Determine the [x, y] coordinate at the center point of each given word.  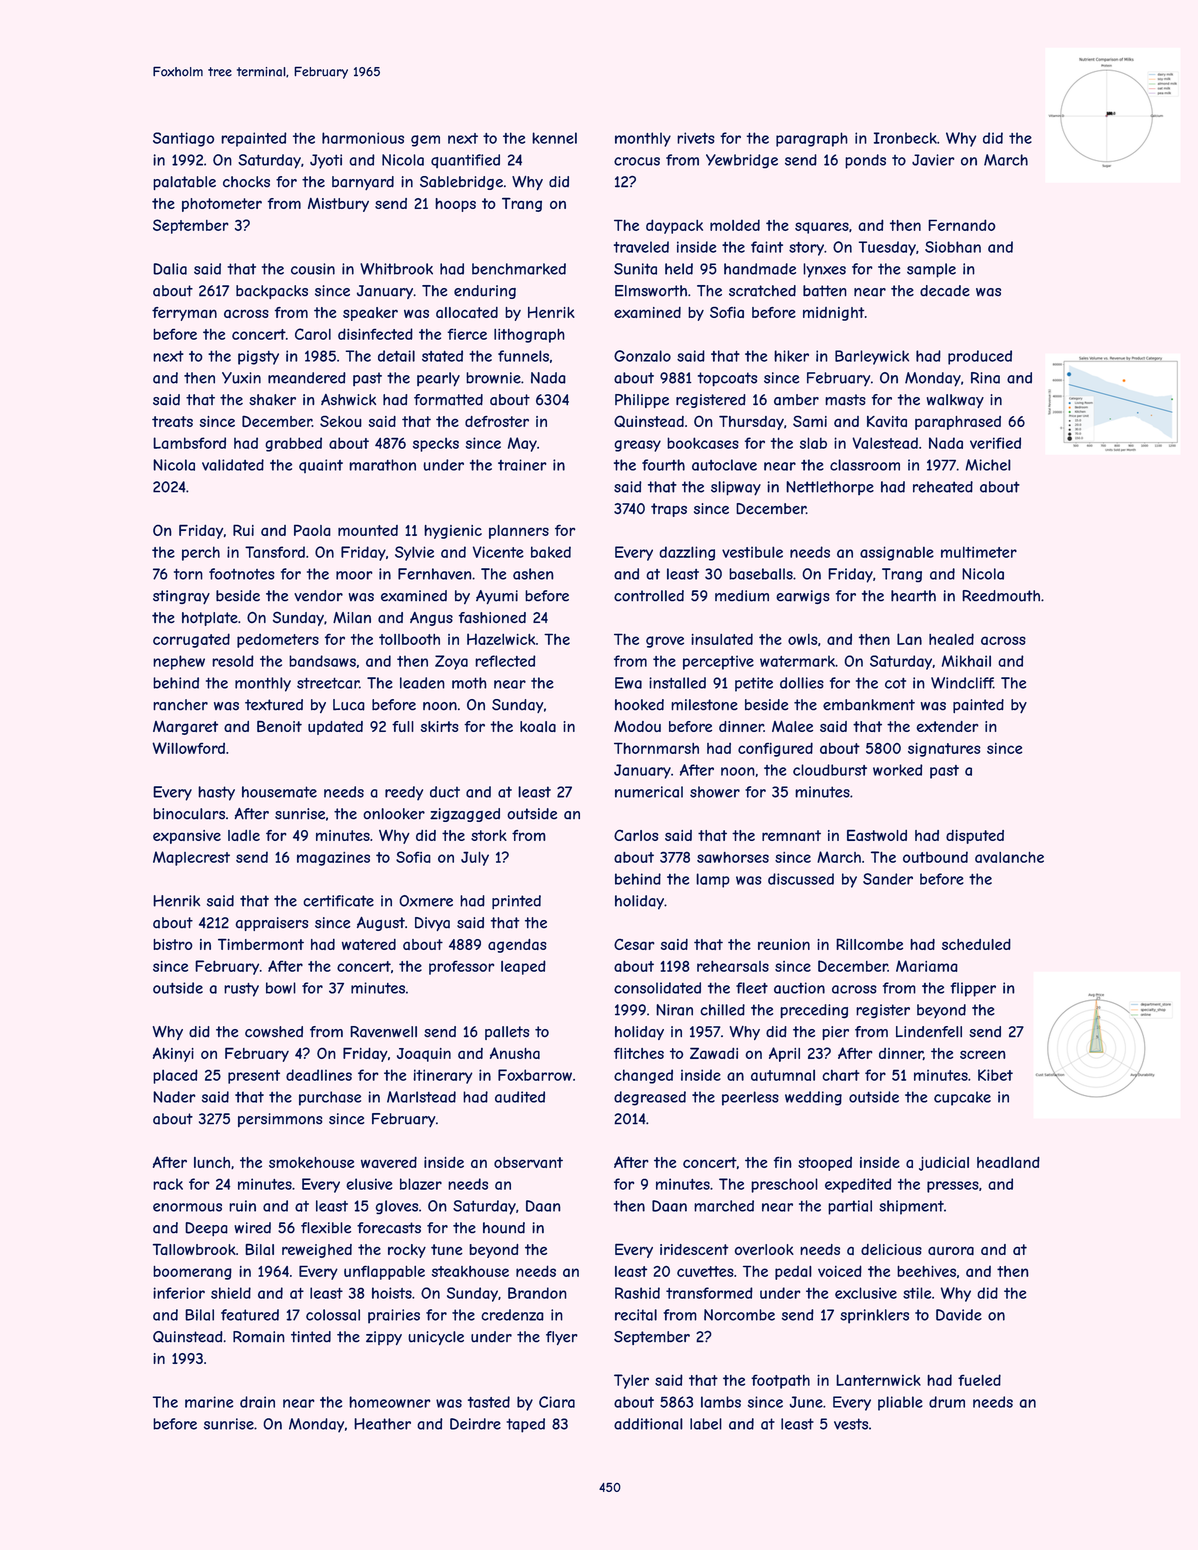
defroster [497, 421]
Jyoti [326, 161]
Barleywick [872, 357]
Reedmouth [1001, 596]
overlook [764, 1249]
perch [201, 553]
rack [168, 1184]
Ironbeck [905, 138]
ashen [533, 574]
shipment [911, 1207]
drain [257, 1402]
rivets [696, 138]
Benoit [279, 726]
